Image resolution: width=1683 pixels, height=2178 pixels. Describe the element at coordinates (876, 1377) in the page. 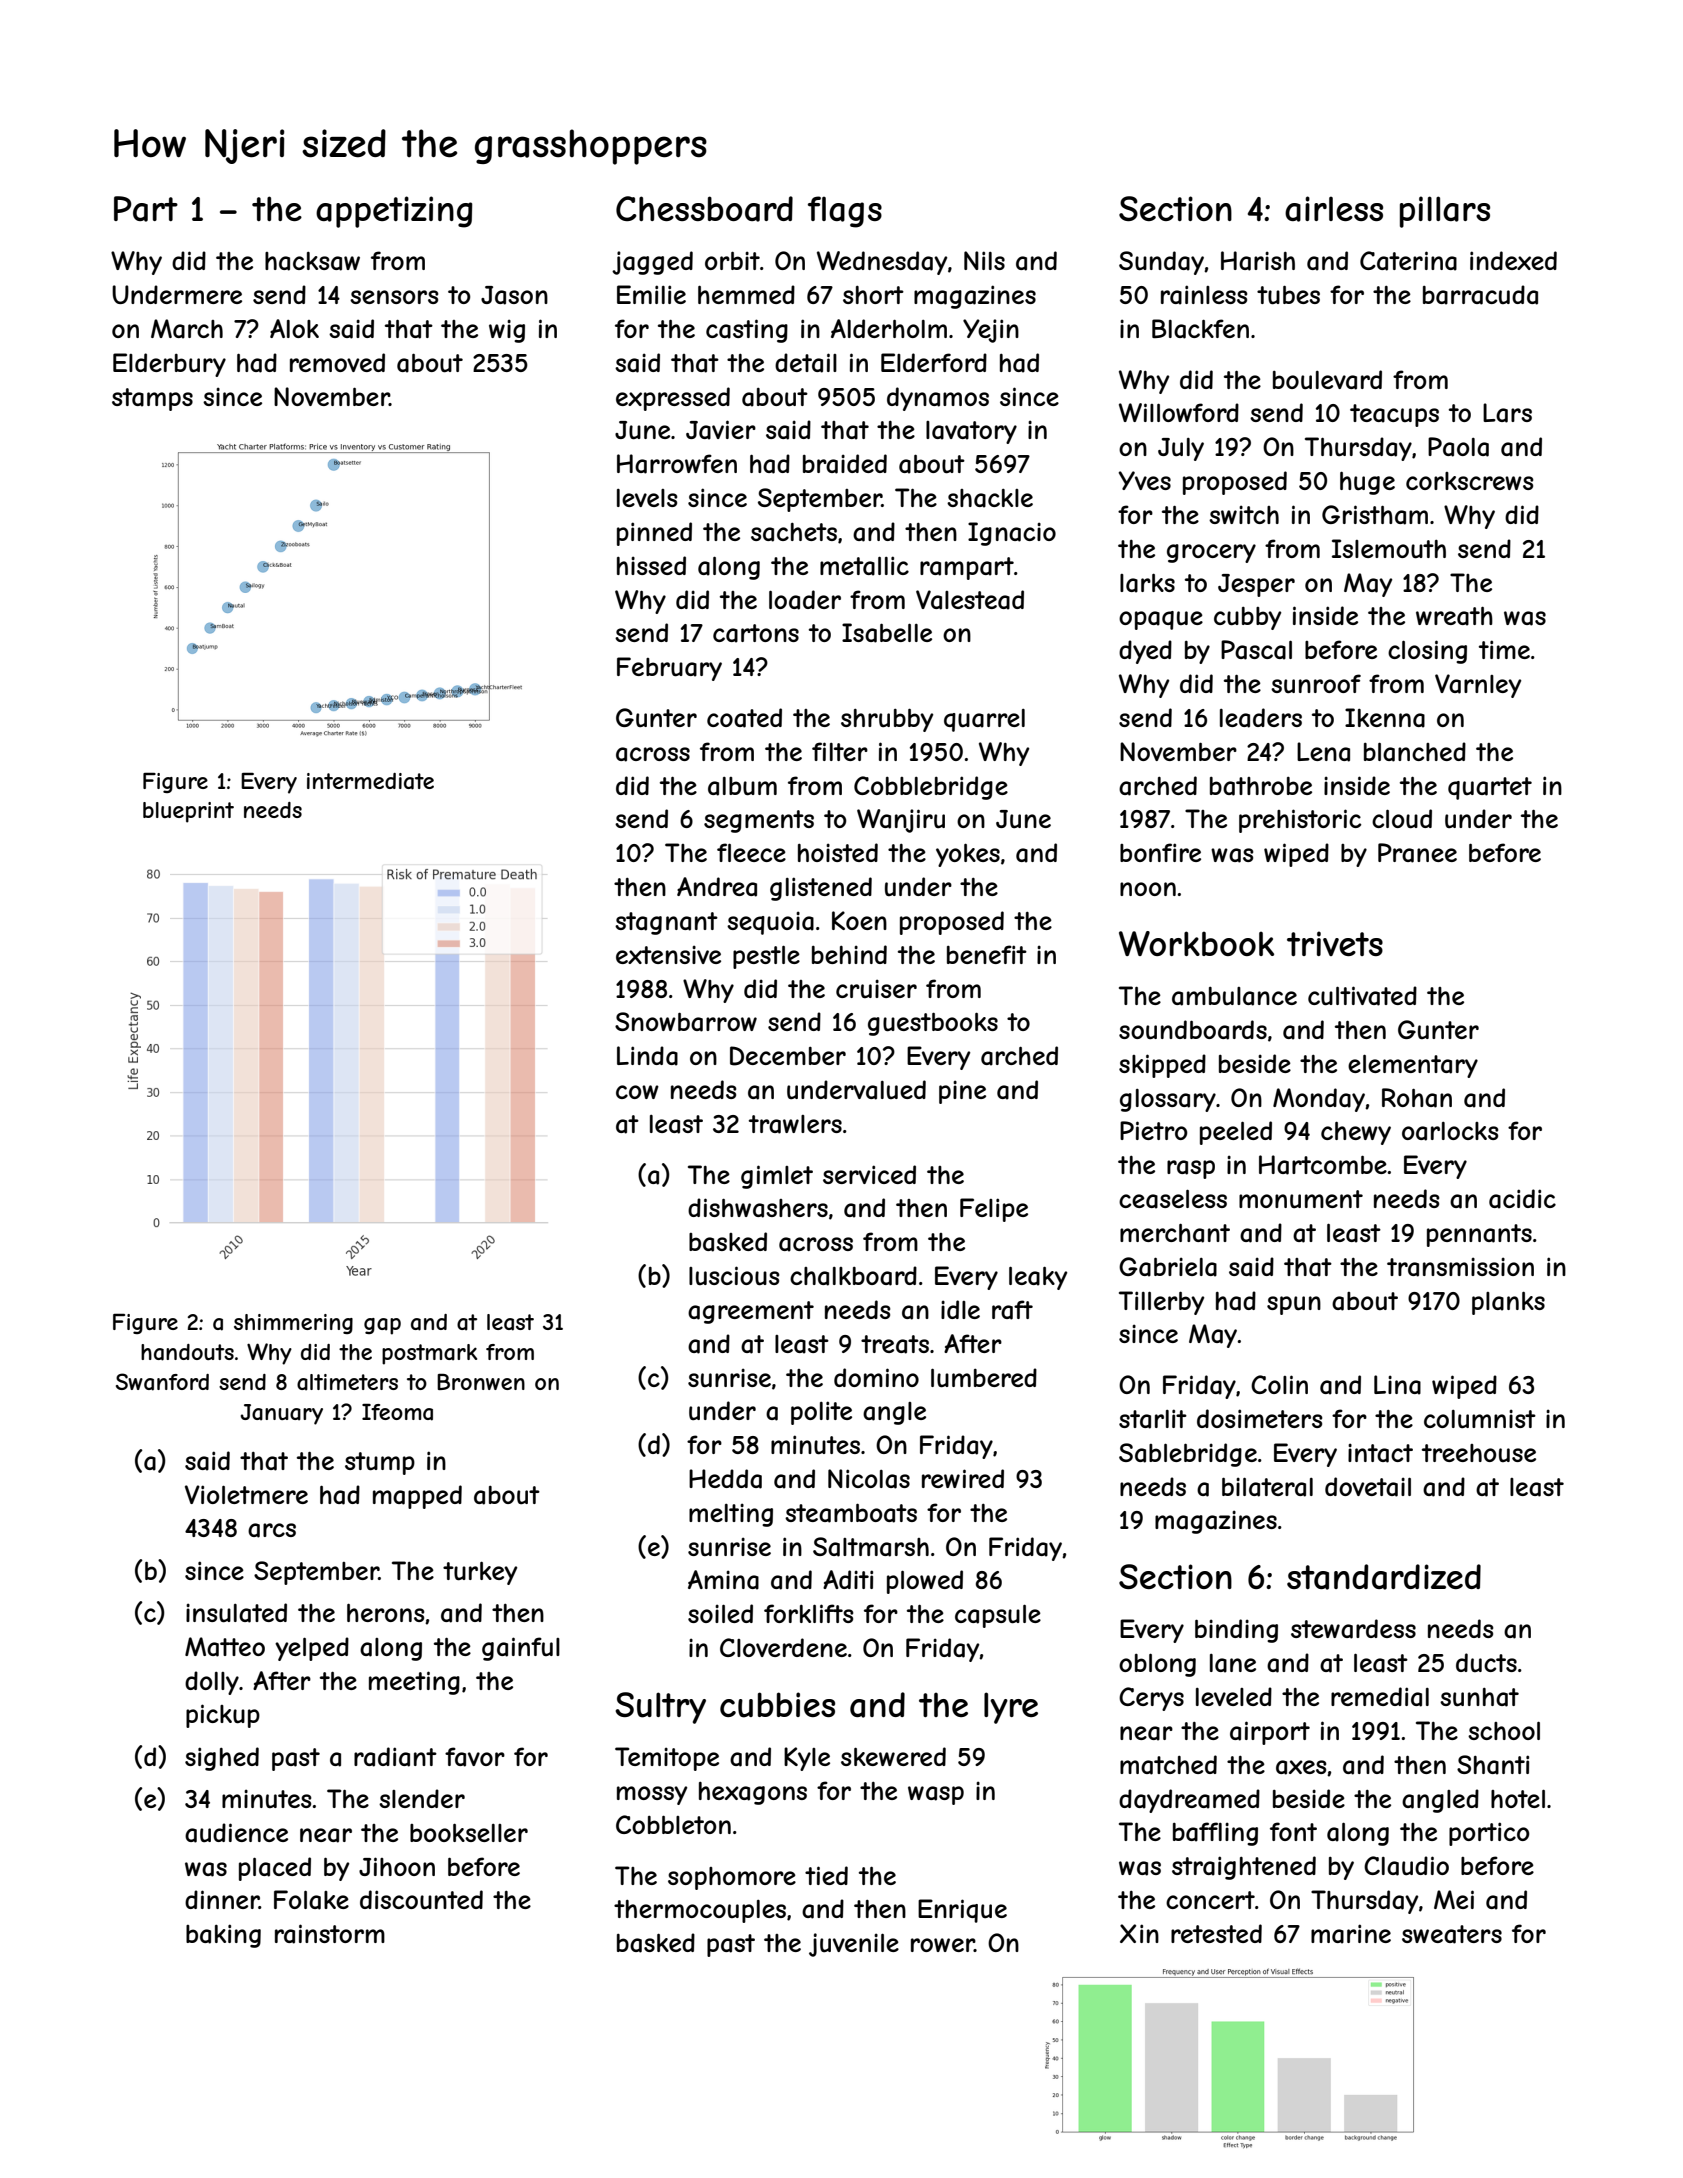

I see `domino` at that location.
